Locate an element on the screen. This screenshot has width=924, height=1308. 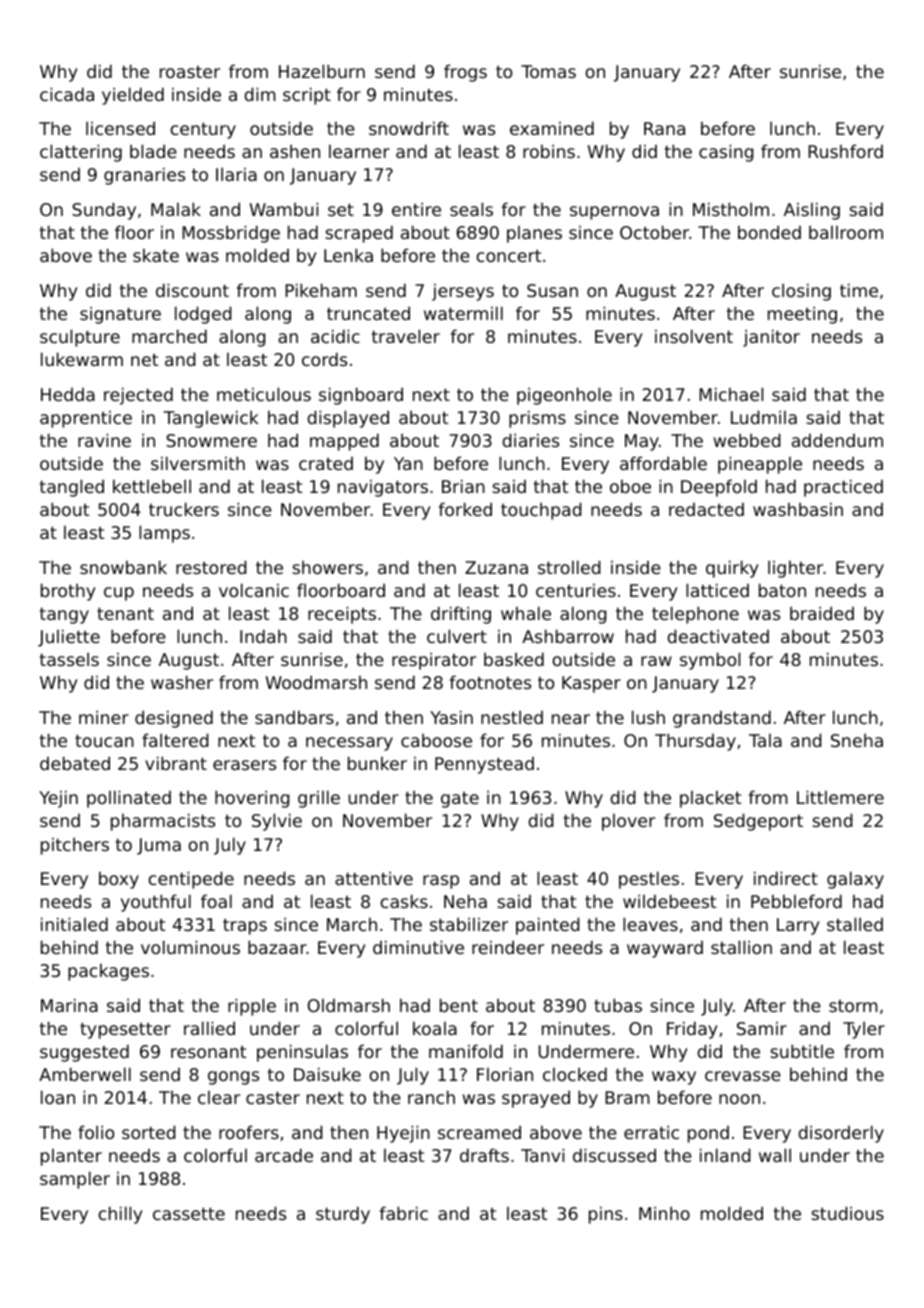
plover is located at coordinates (628, 822).
